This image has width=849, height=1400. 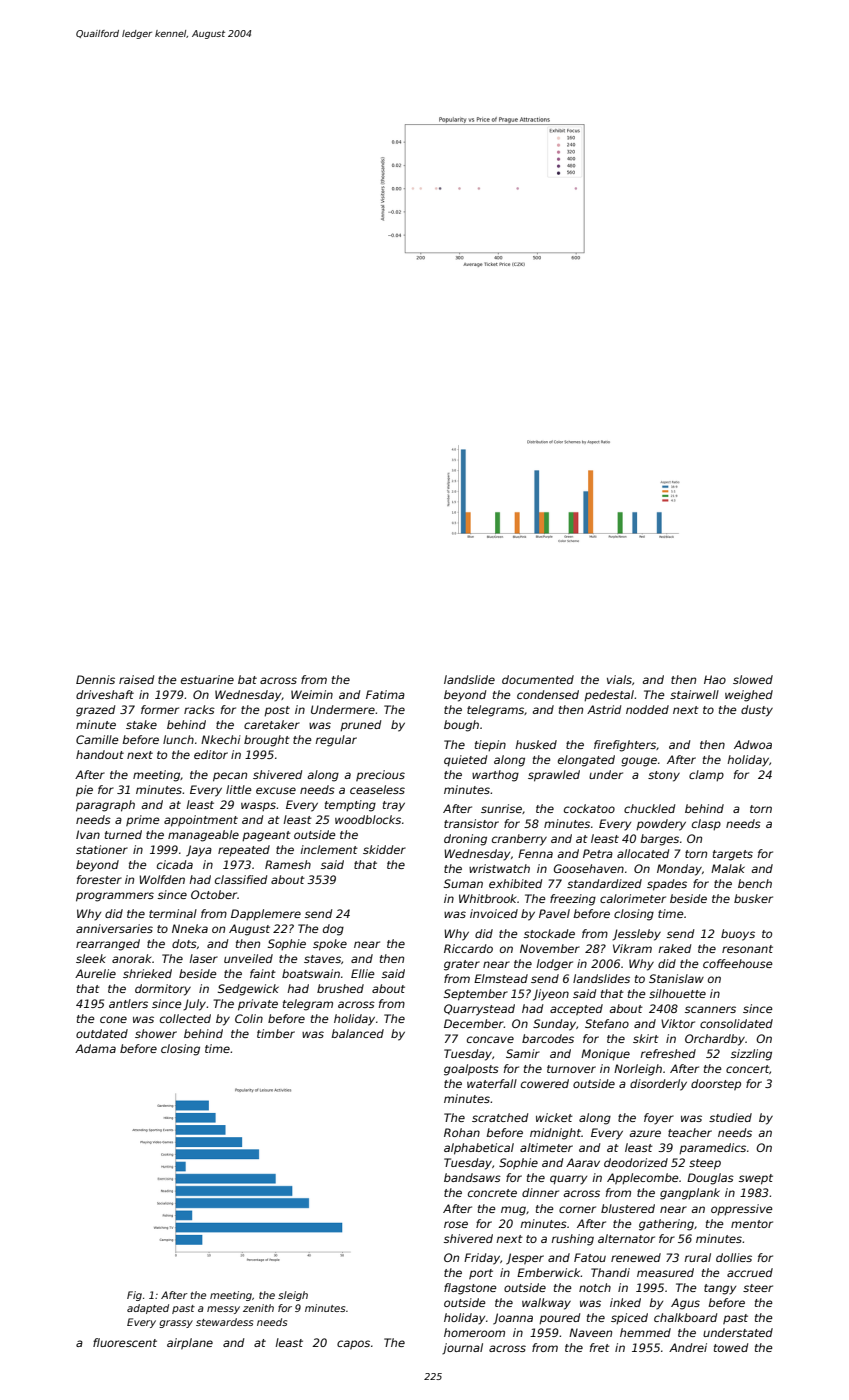 I want to click on documented, so click(x=538, y=679).
